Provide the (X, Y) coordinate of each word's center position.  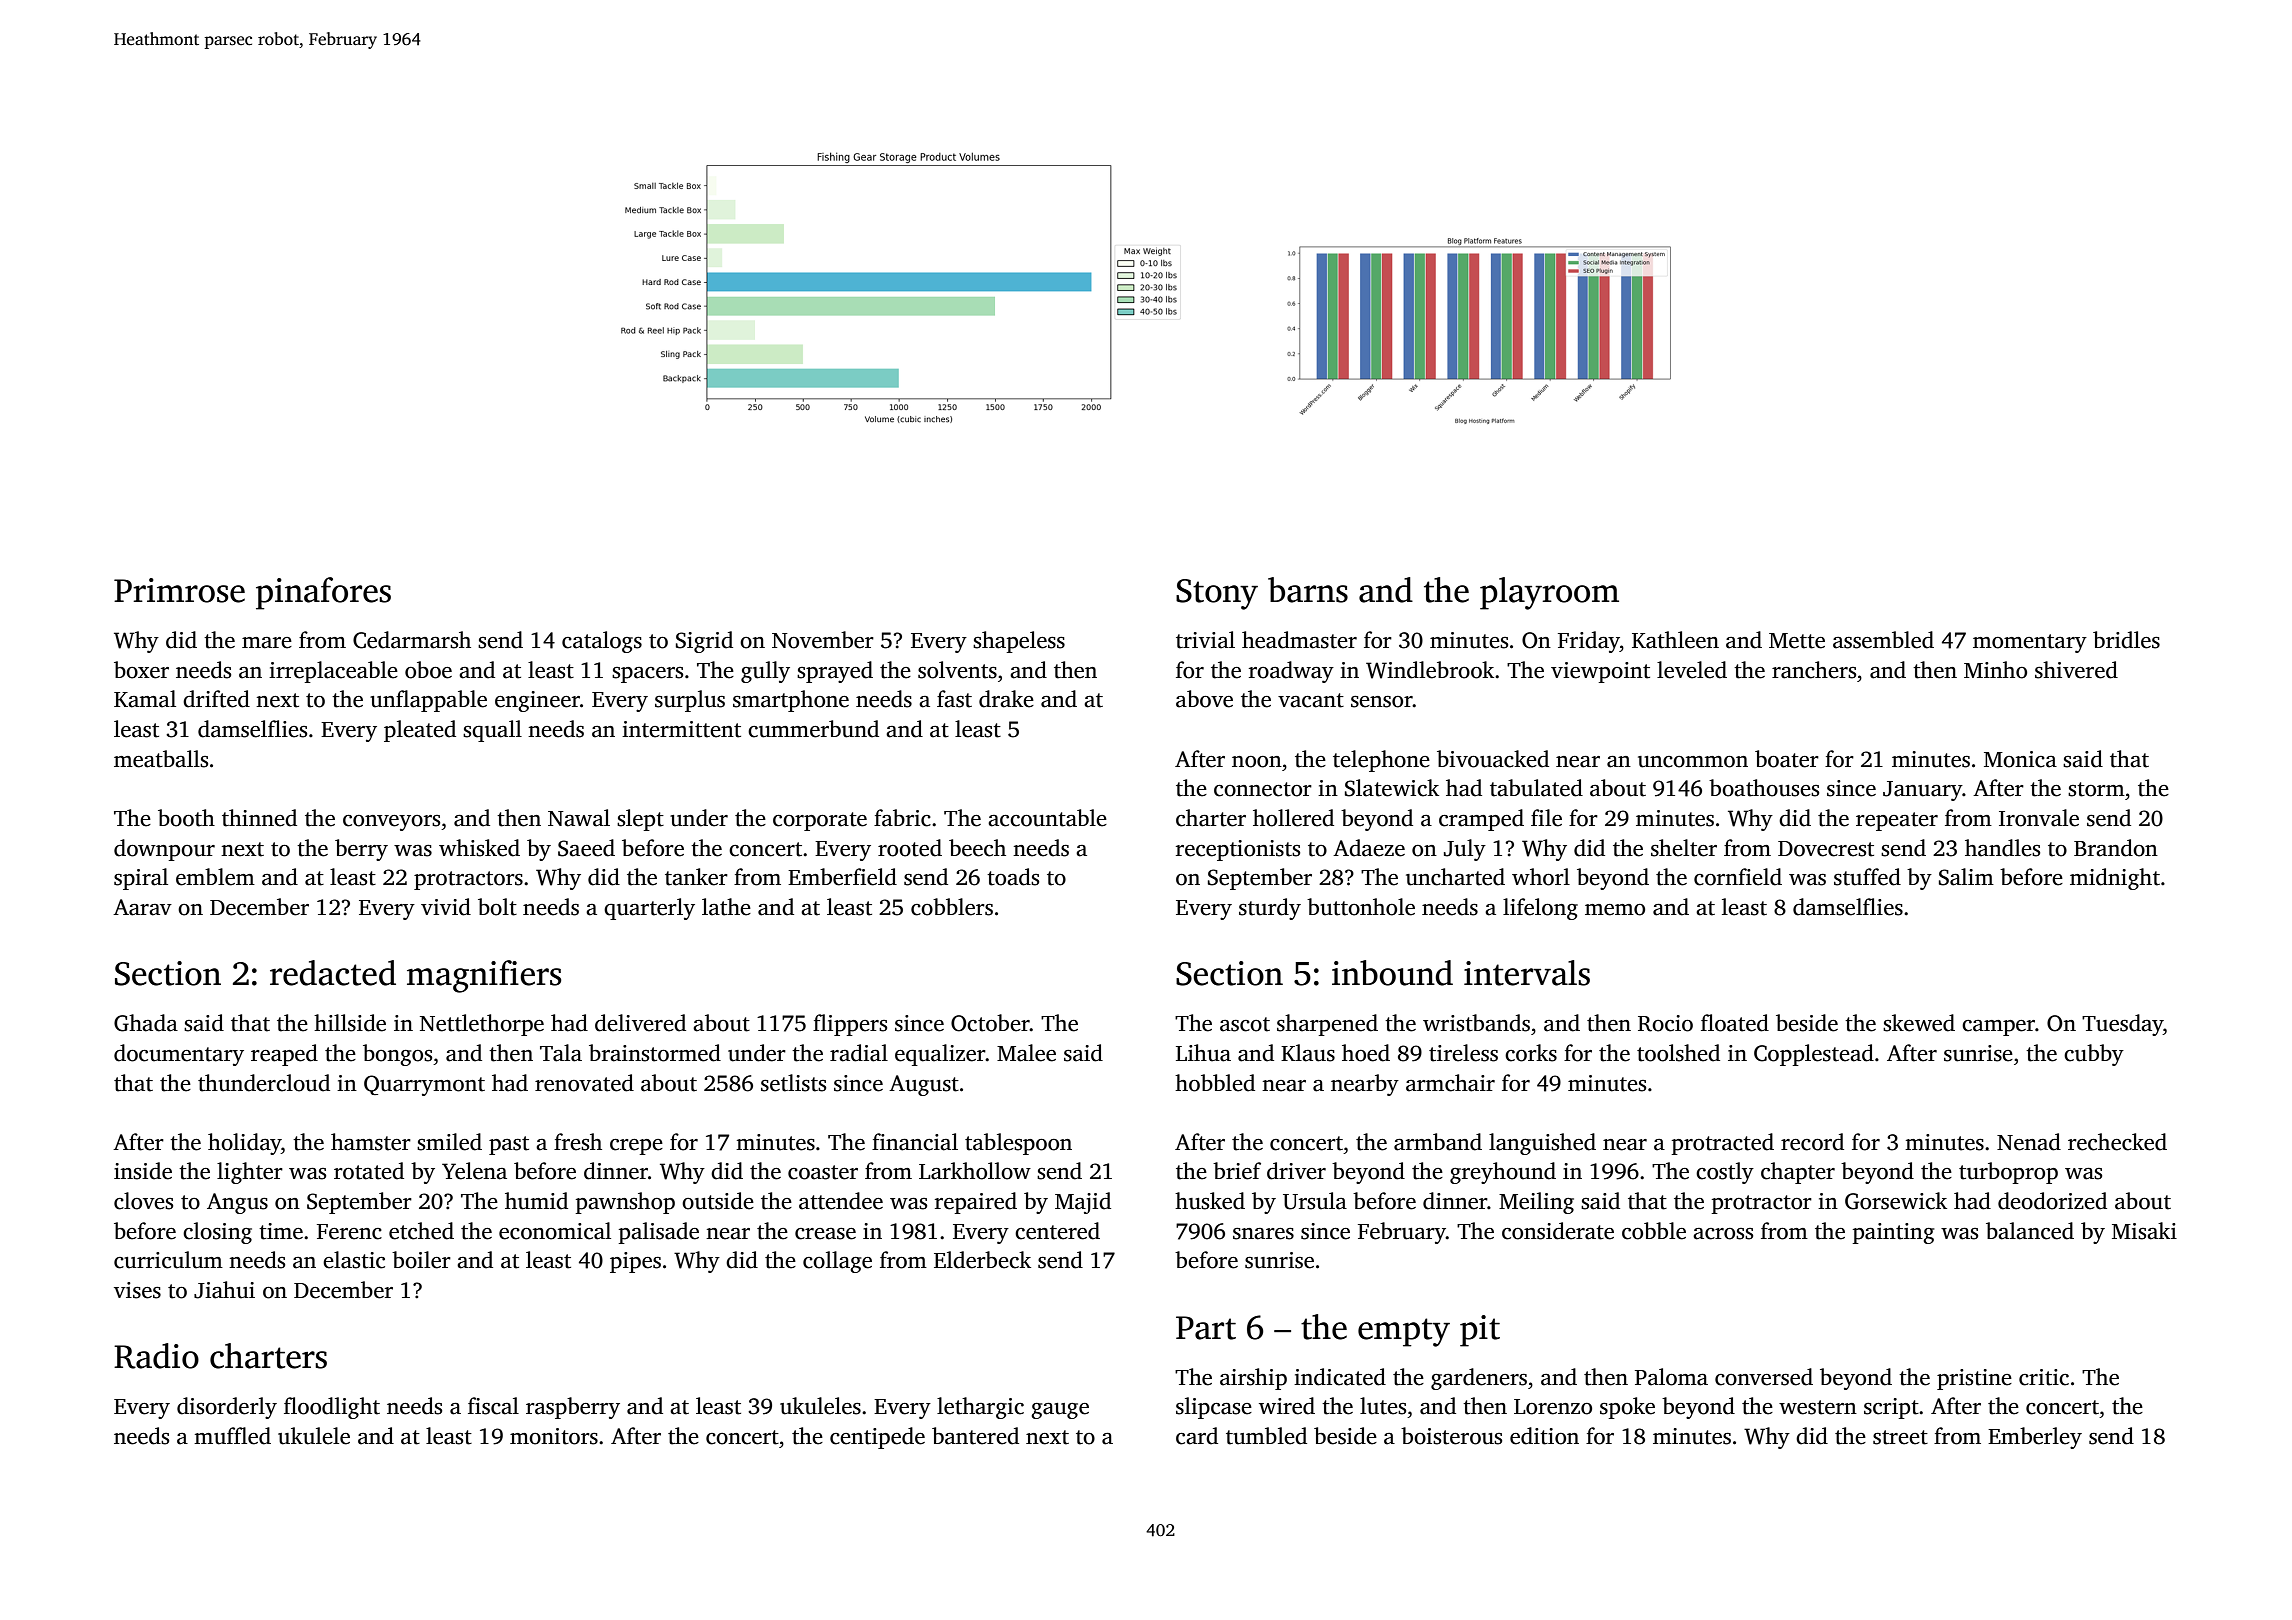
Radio (156, 1356)
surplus (690, 701)
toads (1013, 877)
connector (1263, 789)
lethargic (980, 1408)
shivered (2076, 670)
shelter (1684, 848)
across (1723, 1234)
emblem (215, 877)
